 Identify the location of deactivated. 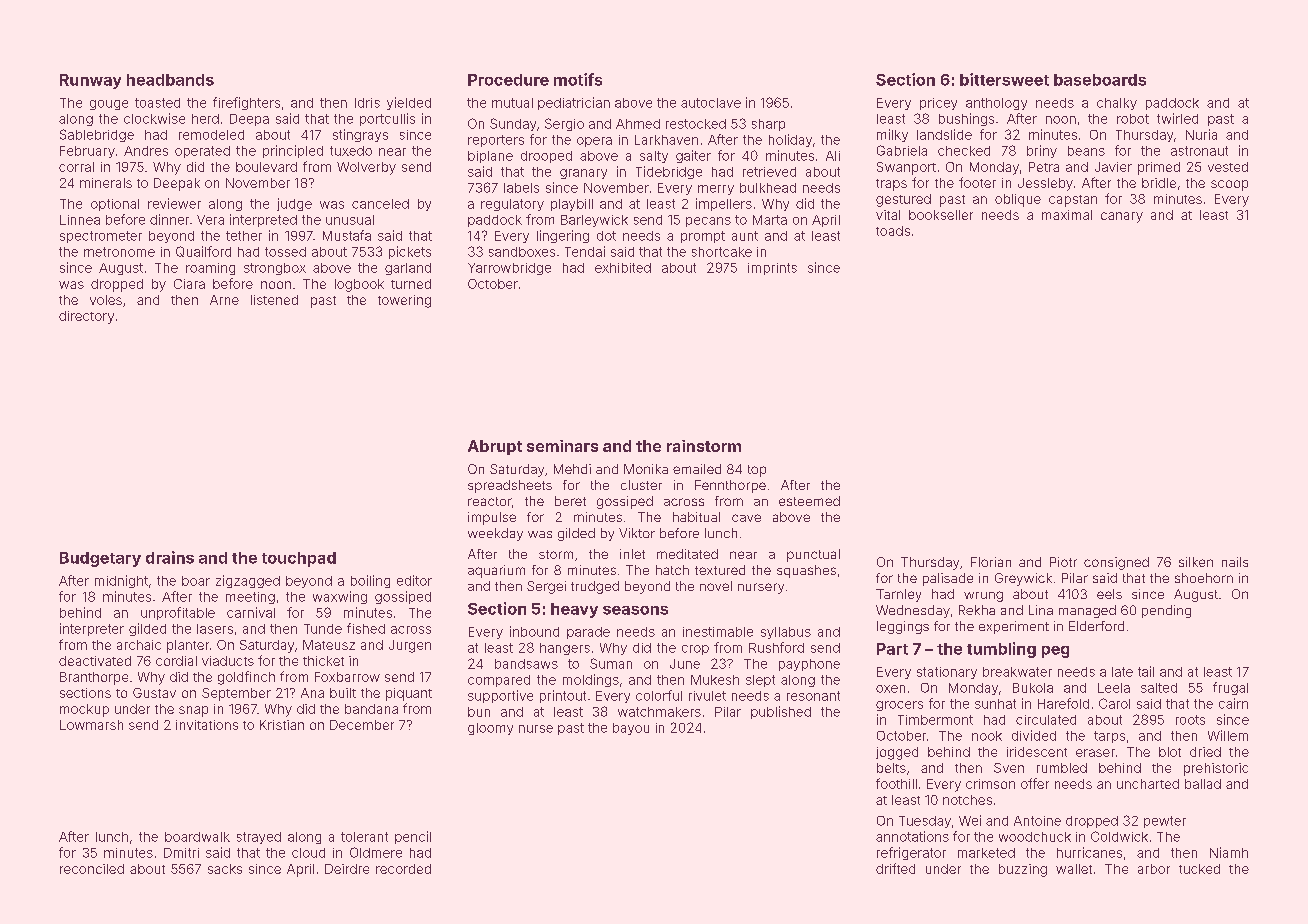
(95, 661).
